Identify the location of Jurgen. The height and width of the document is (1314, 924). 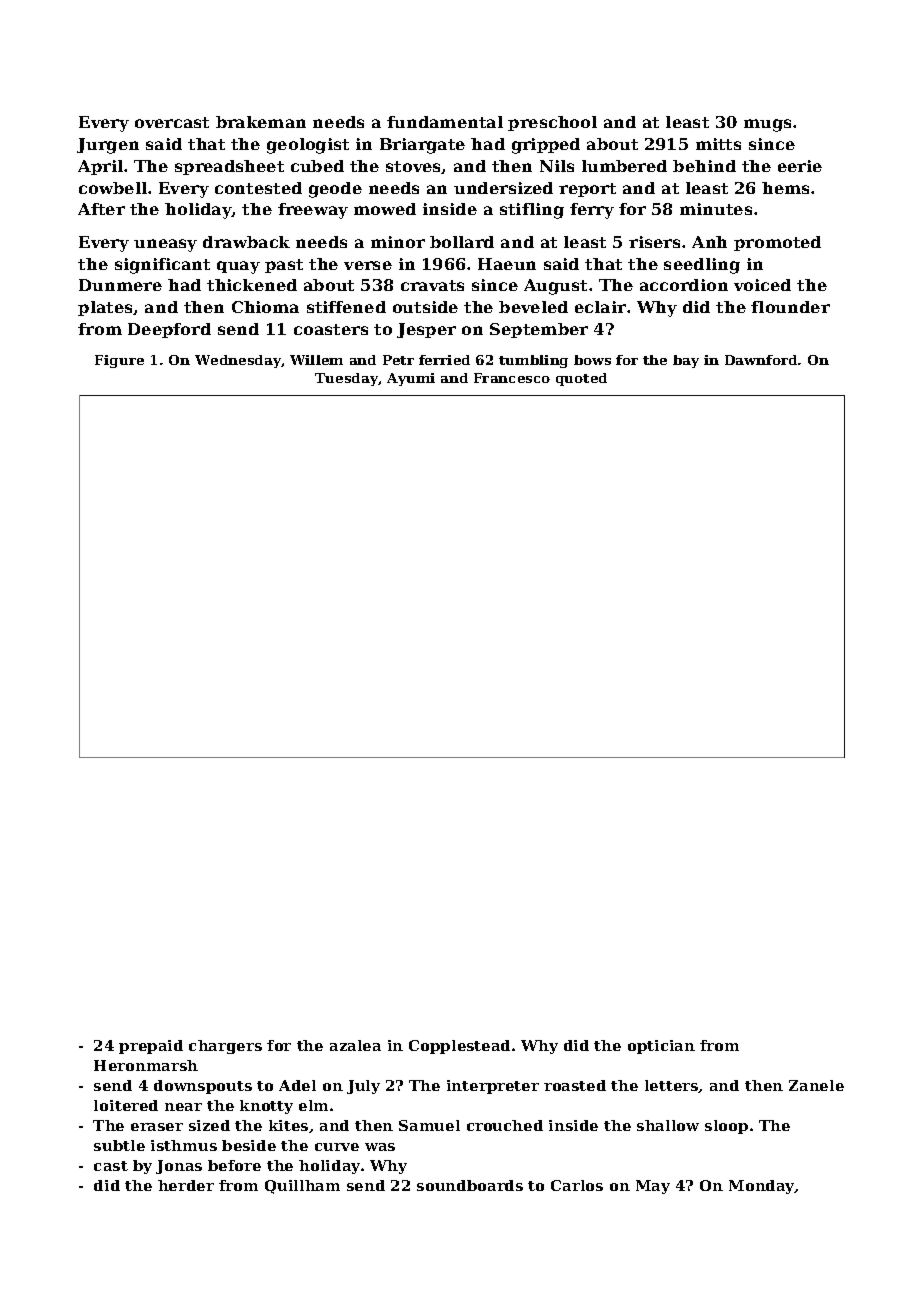
(108, 146).
